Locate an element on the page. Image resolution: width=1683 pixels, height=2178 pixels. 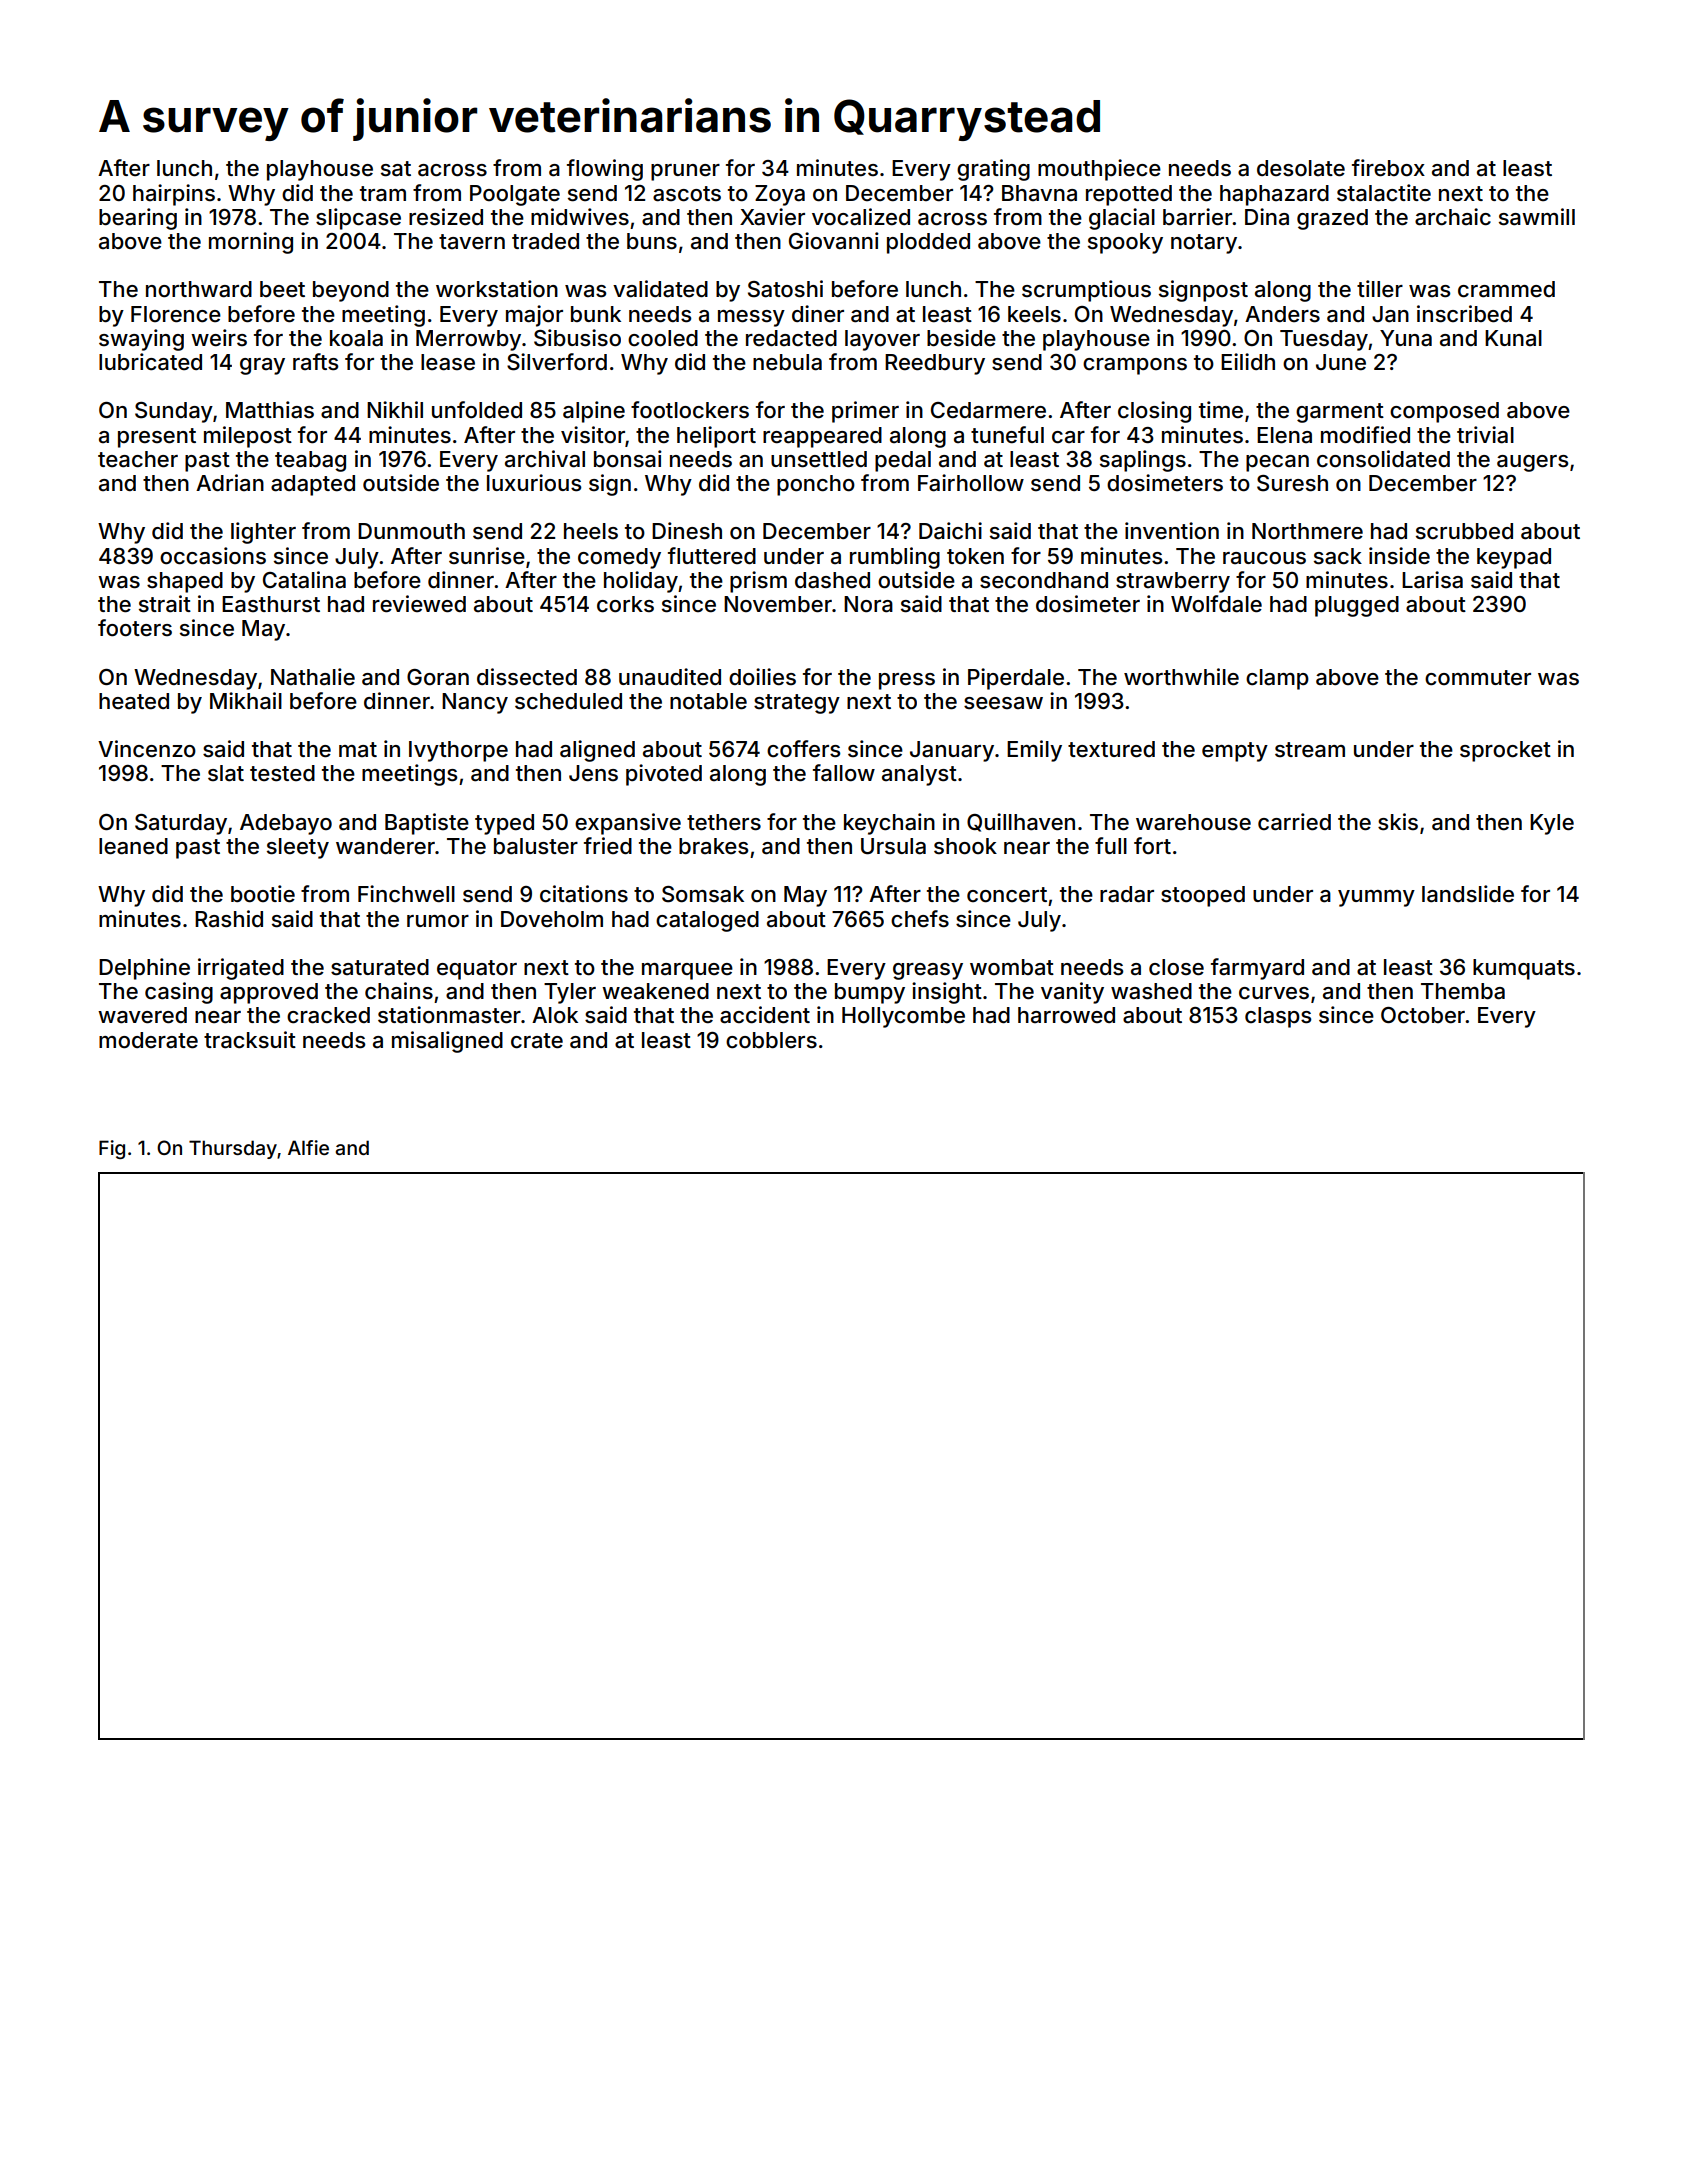
seesaw is located at coordinates (1003, 703).
